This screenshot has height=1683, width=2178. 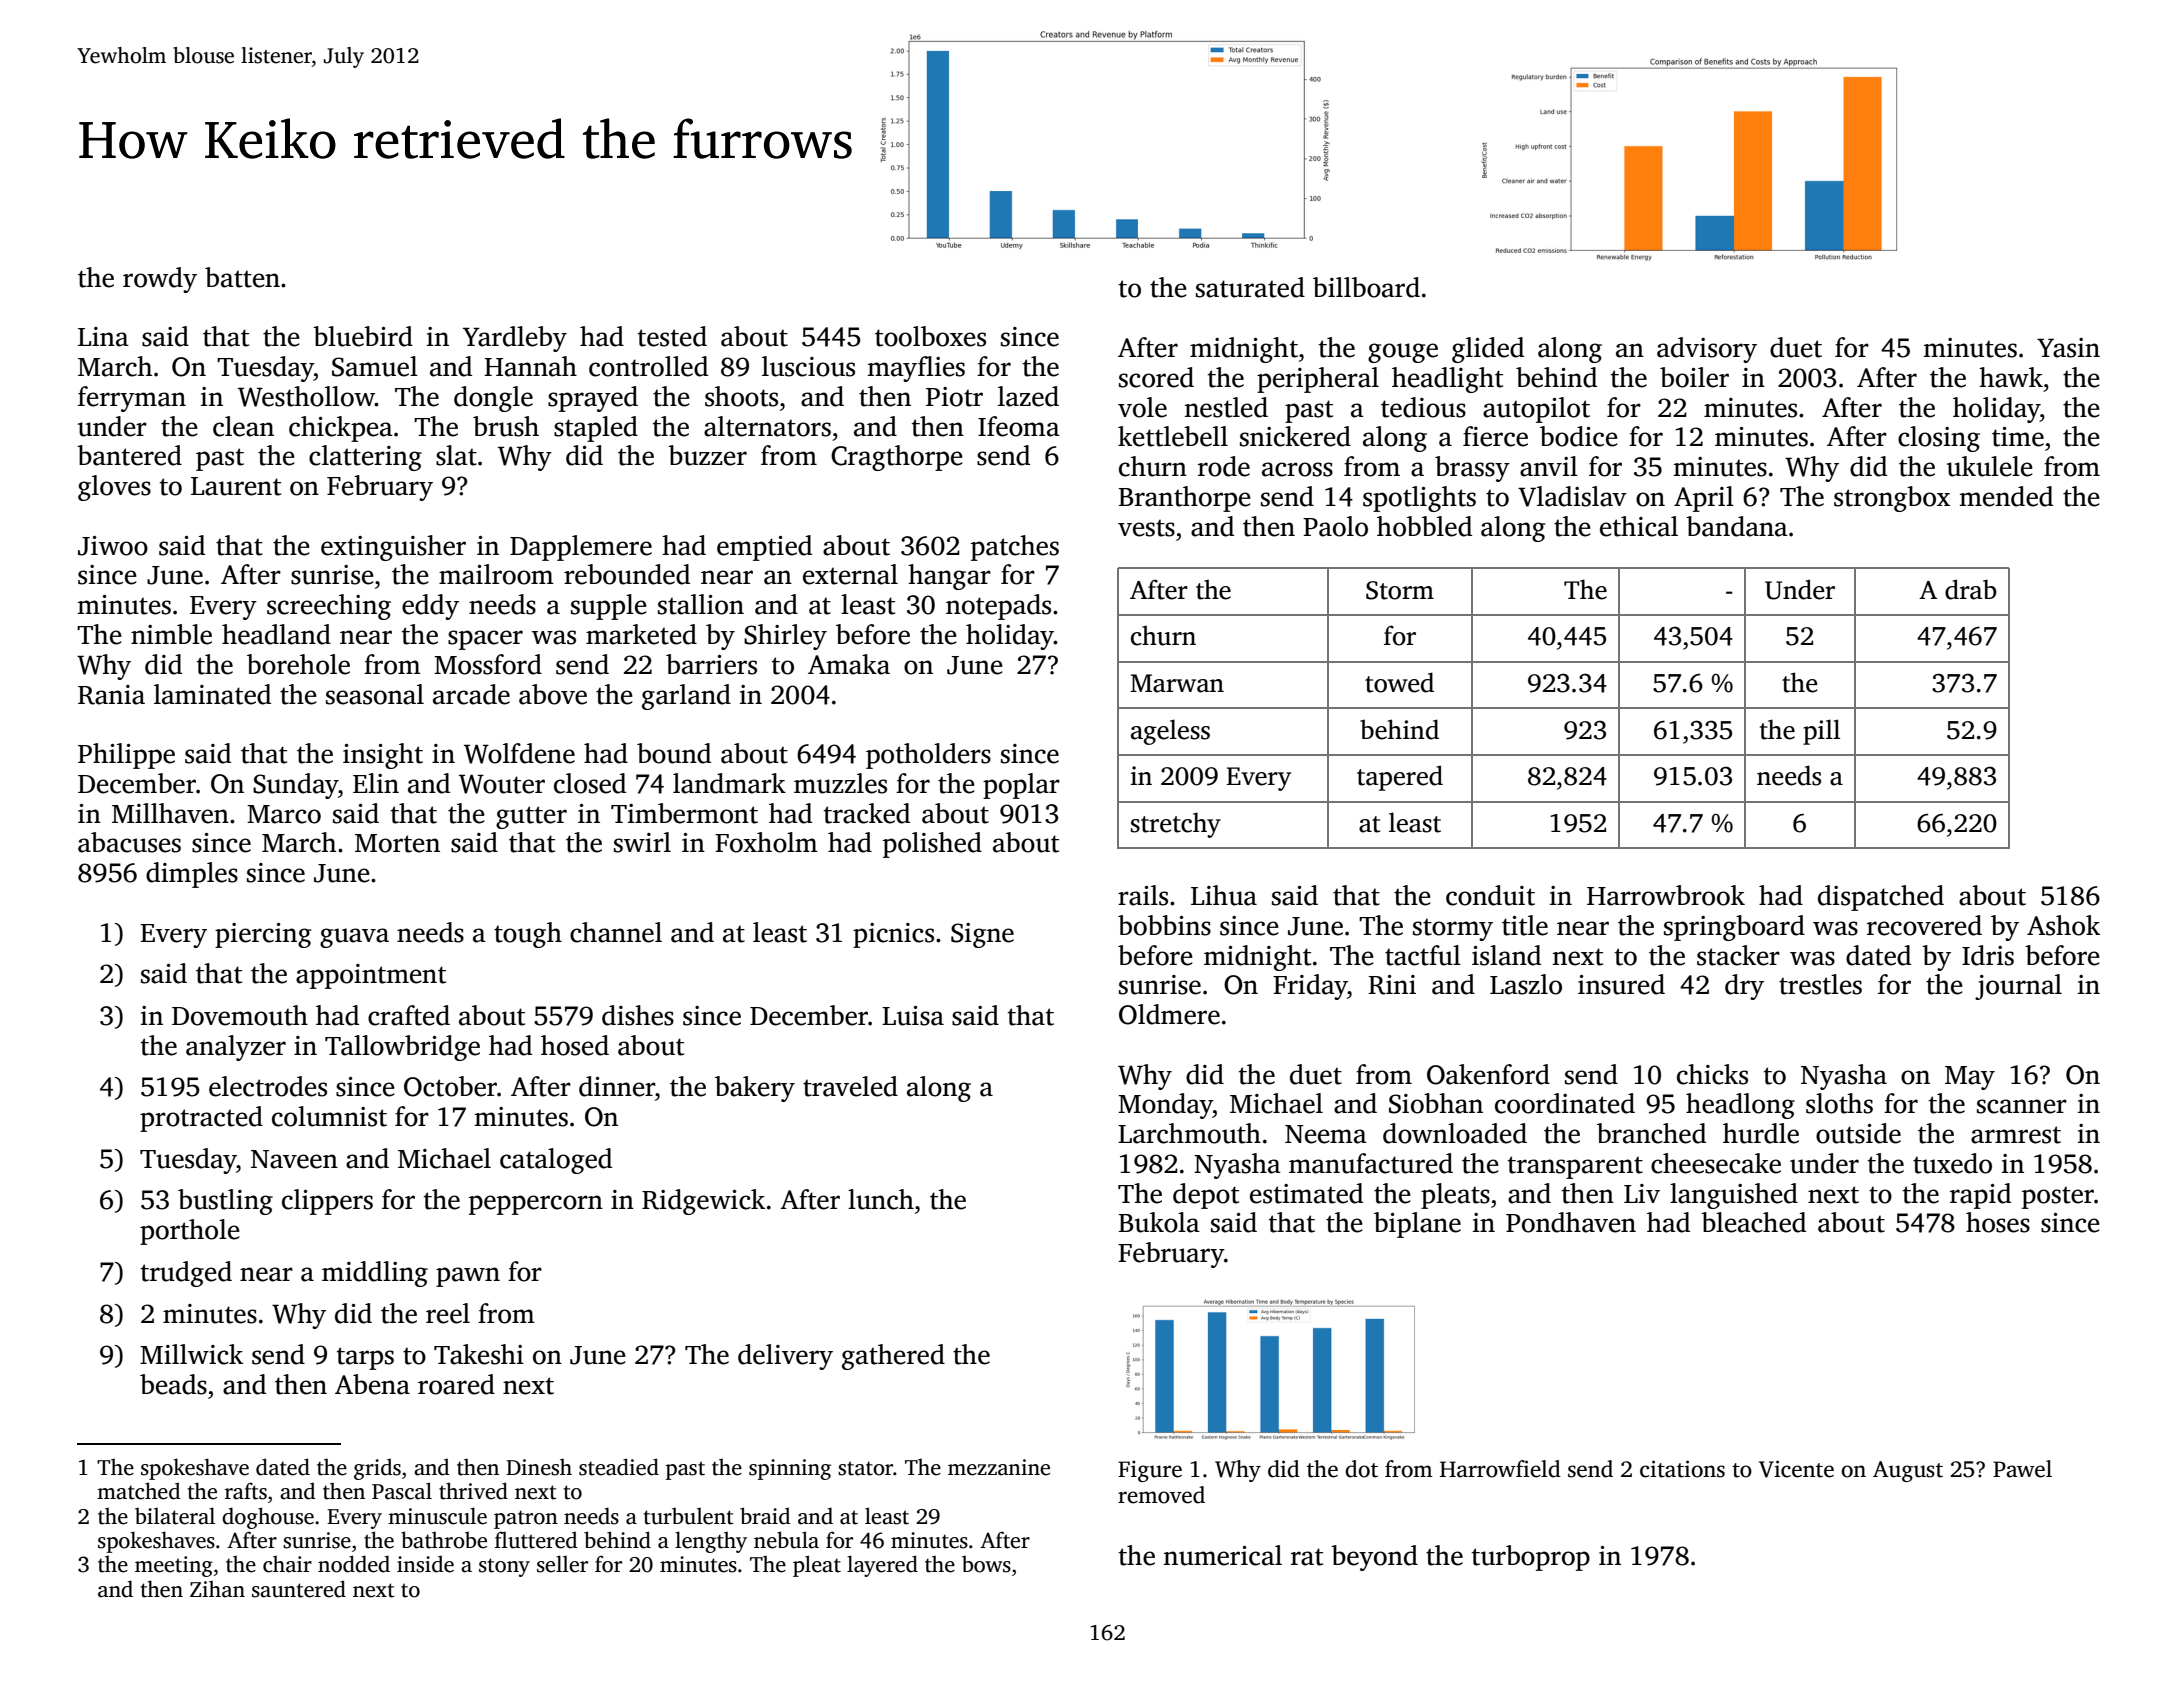 I want to click on billboard, so click(x=1366, y=287).
